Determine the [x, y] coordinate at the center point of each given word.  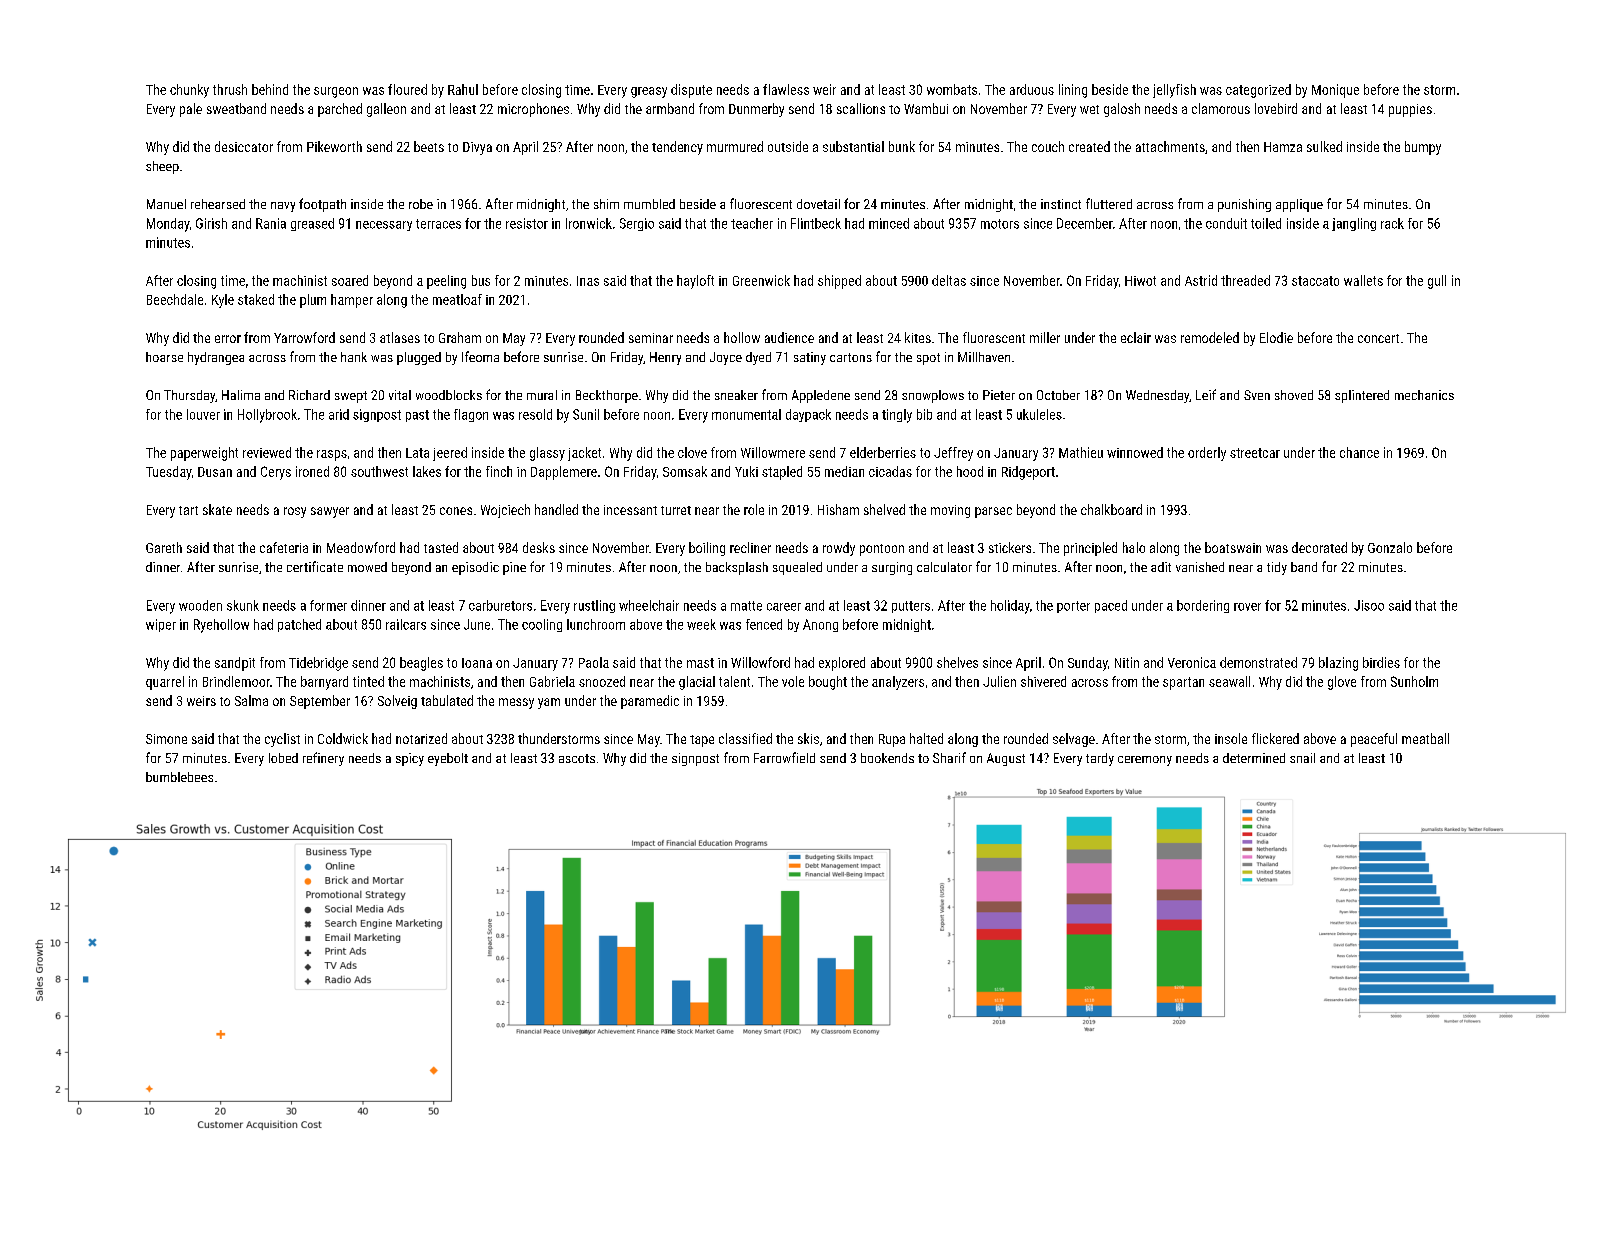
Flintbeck [816, 223]
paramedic [650, 702]
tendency [677, 148]
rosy [295, 512]
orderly [1207, 454]
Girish [211, 223]
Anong [820, 625]
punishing [1244, 205]
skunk [243, 605]
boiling [707, 549]
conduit [1226, 223]
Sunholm [1414, 681]
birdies [1381, 662]
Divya [477, 148]
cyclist [282, 740]
